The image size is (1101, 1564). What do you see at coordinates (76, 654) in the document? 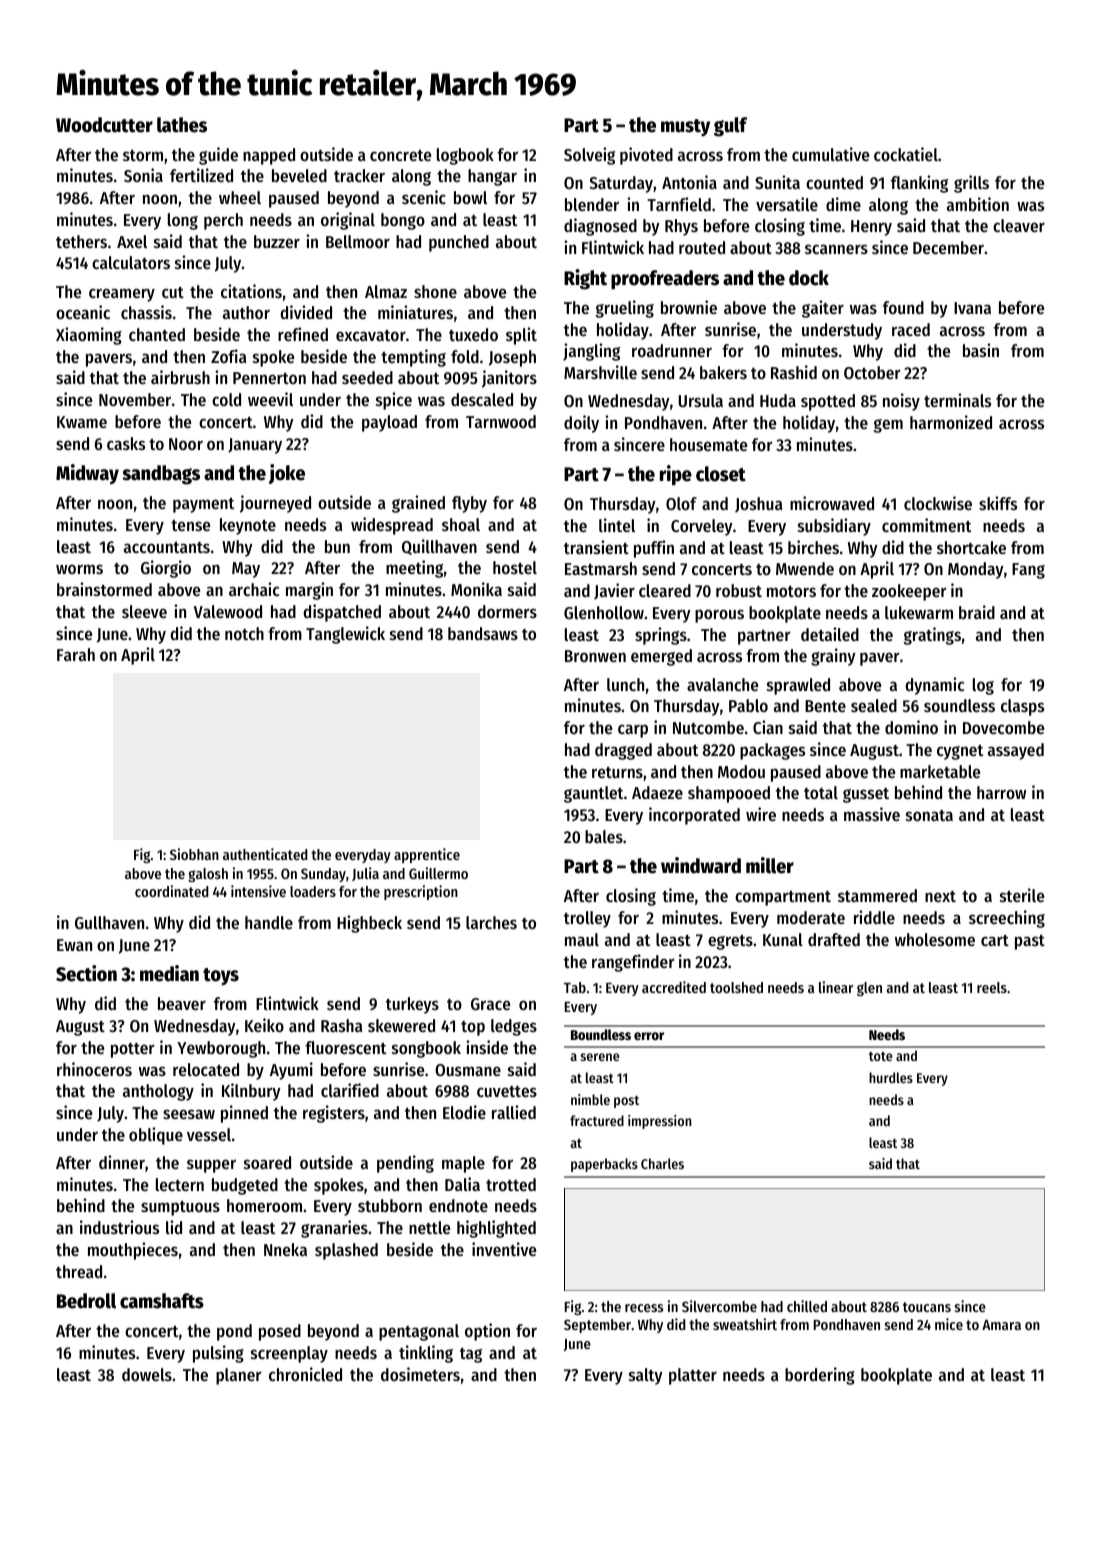
I see `Farah` at bounding box center [76, 654].
